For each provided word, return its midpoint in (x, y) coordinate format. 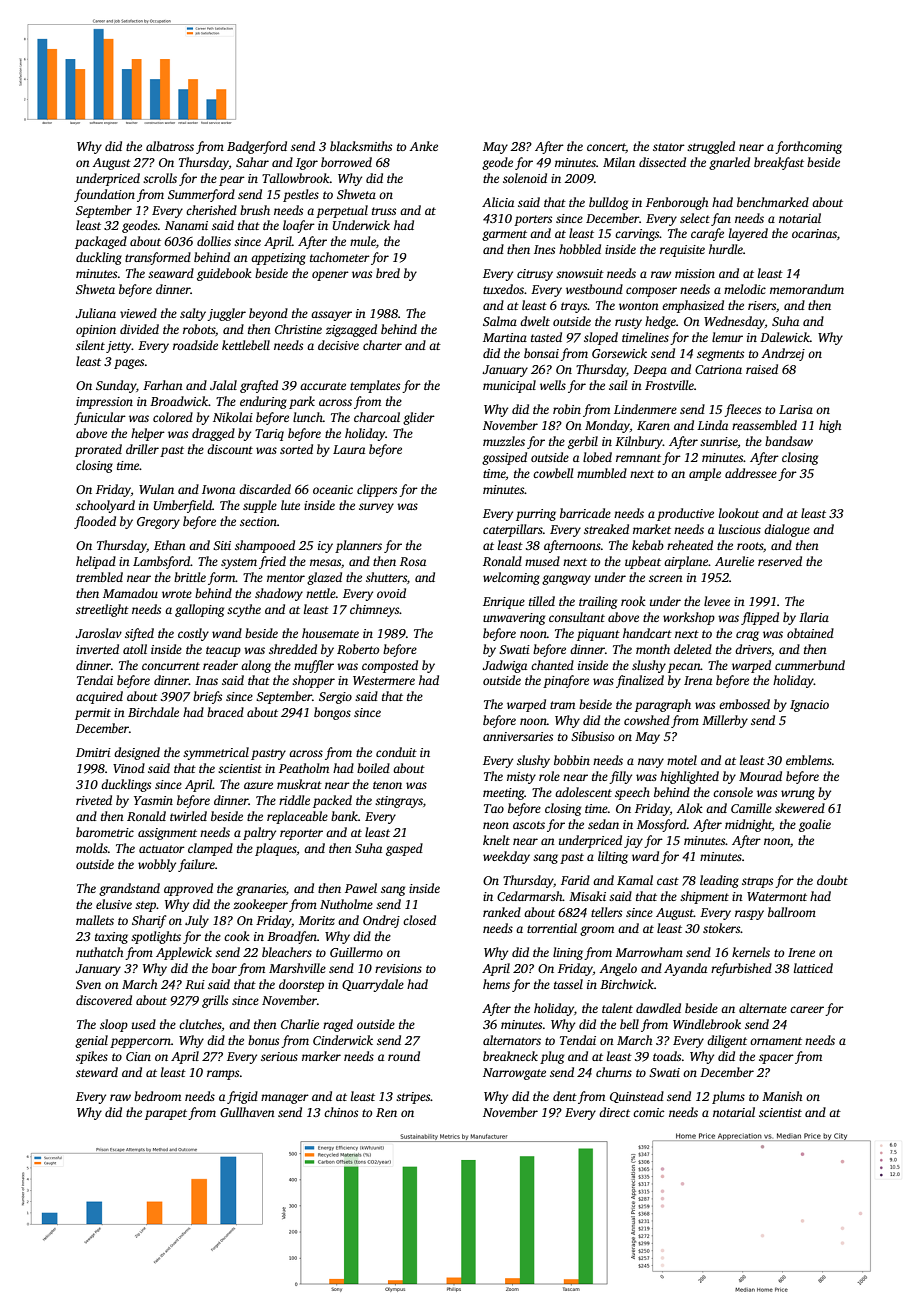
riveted (94, 800)
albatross (170, 146)
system (239, 563)
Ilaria (814, 617)
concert (606, 148)
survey (376, 508)
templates (375, 386)
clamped (210, 849)
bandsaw (789, 441)
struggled (711, 147)
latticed (813, 968)
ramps (223, 1075)
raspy (749, 915)
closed (419, 920)
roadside (195, 345)
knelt (496, 840)
